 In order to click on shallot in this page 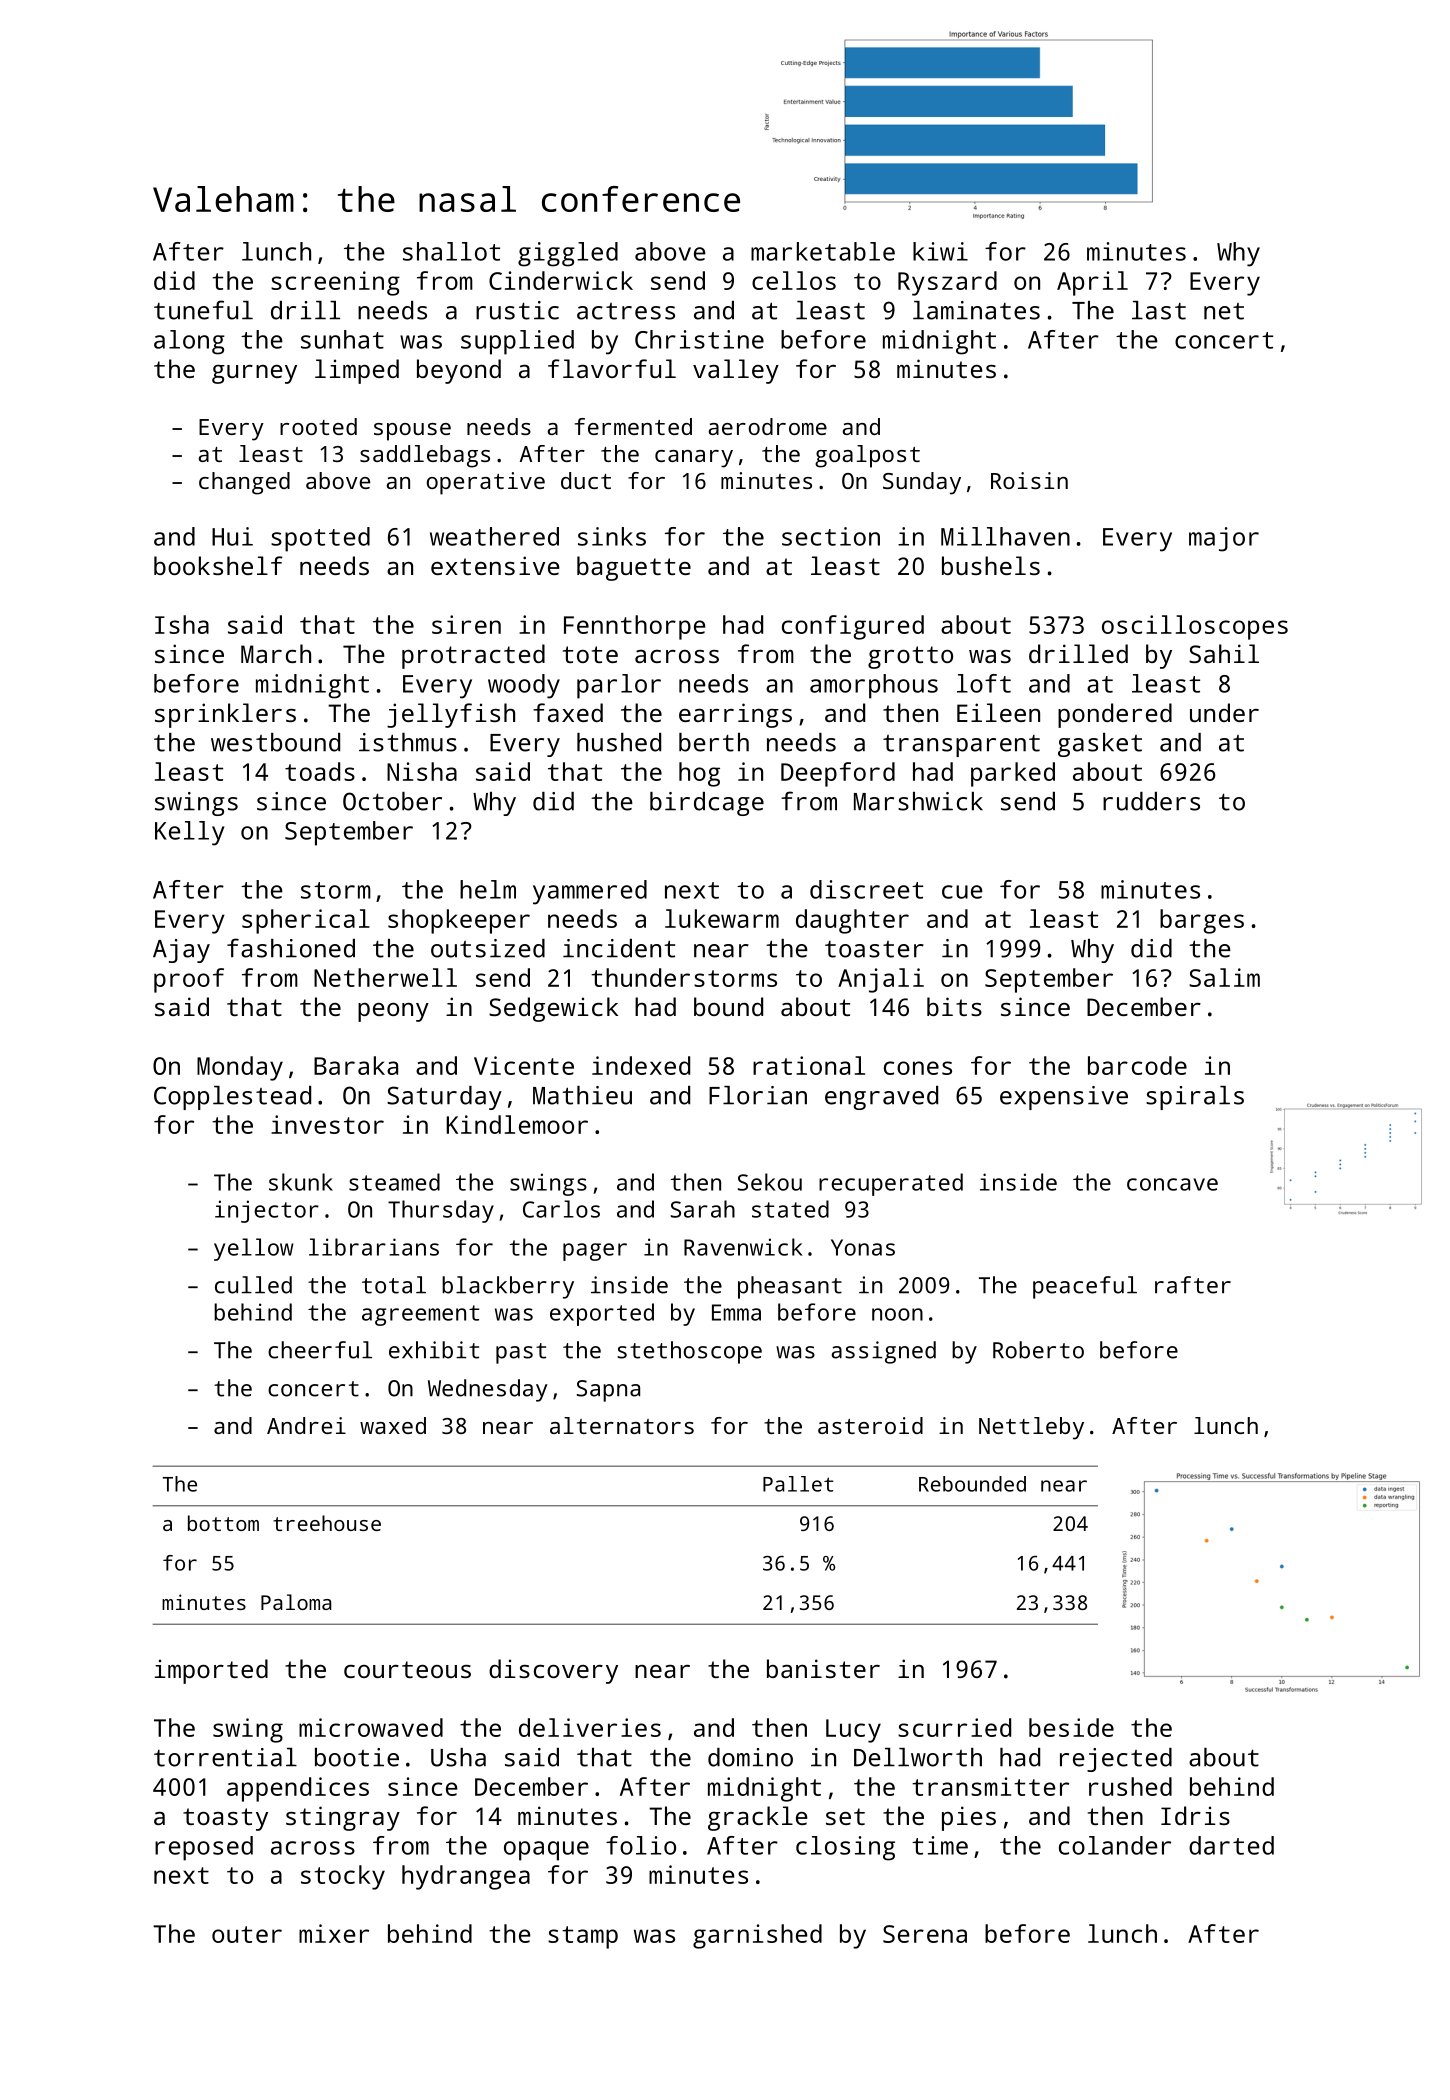, I will do `click(451, 251)`.
